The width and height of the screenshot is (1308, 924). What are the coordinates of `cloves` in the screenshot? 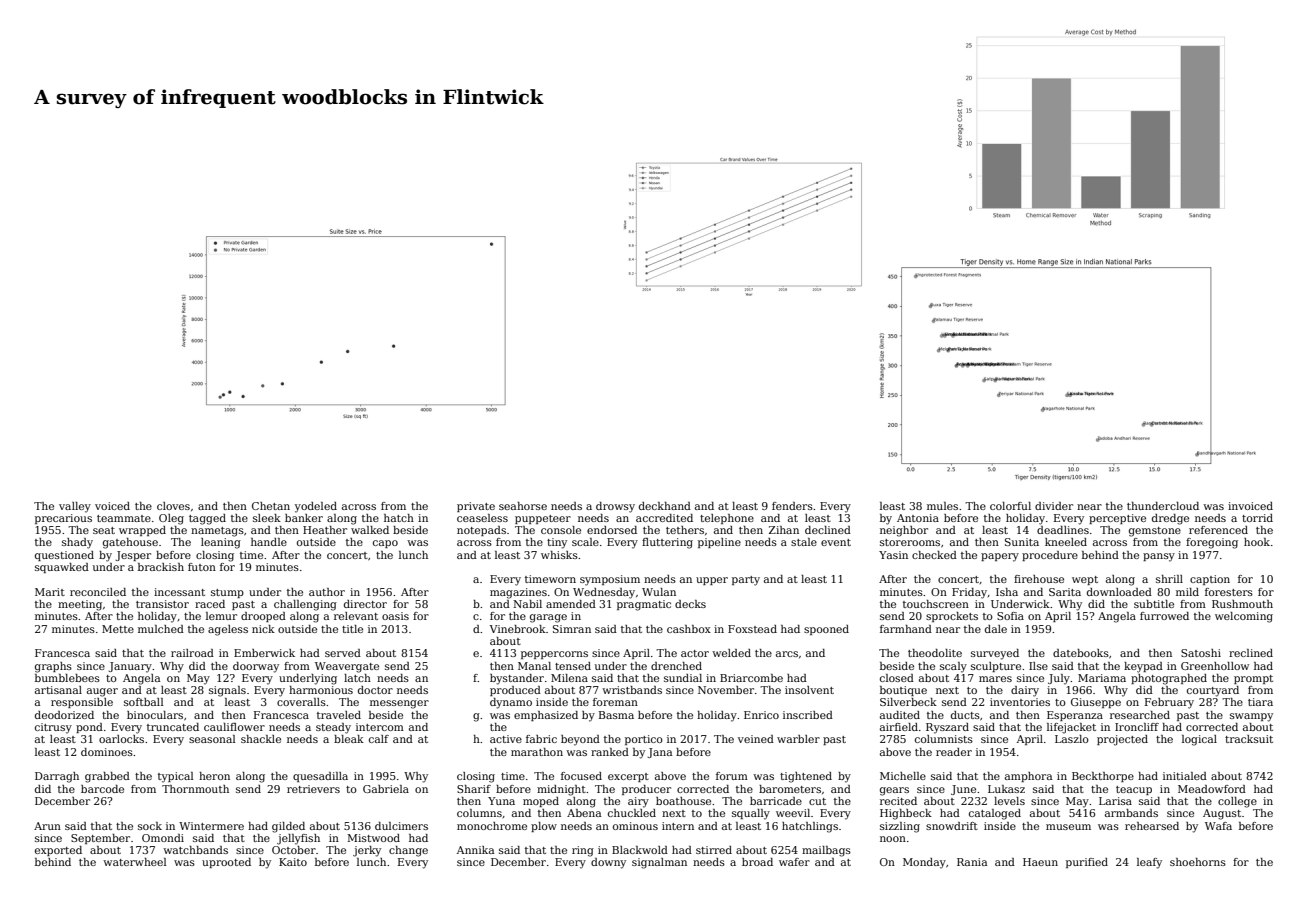 It's located at (173, 506).
